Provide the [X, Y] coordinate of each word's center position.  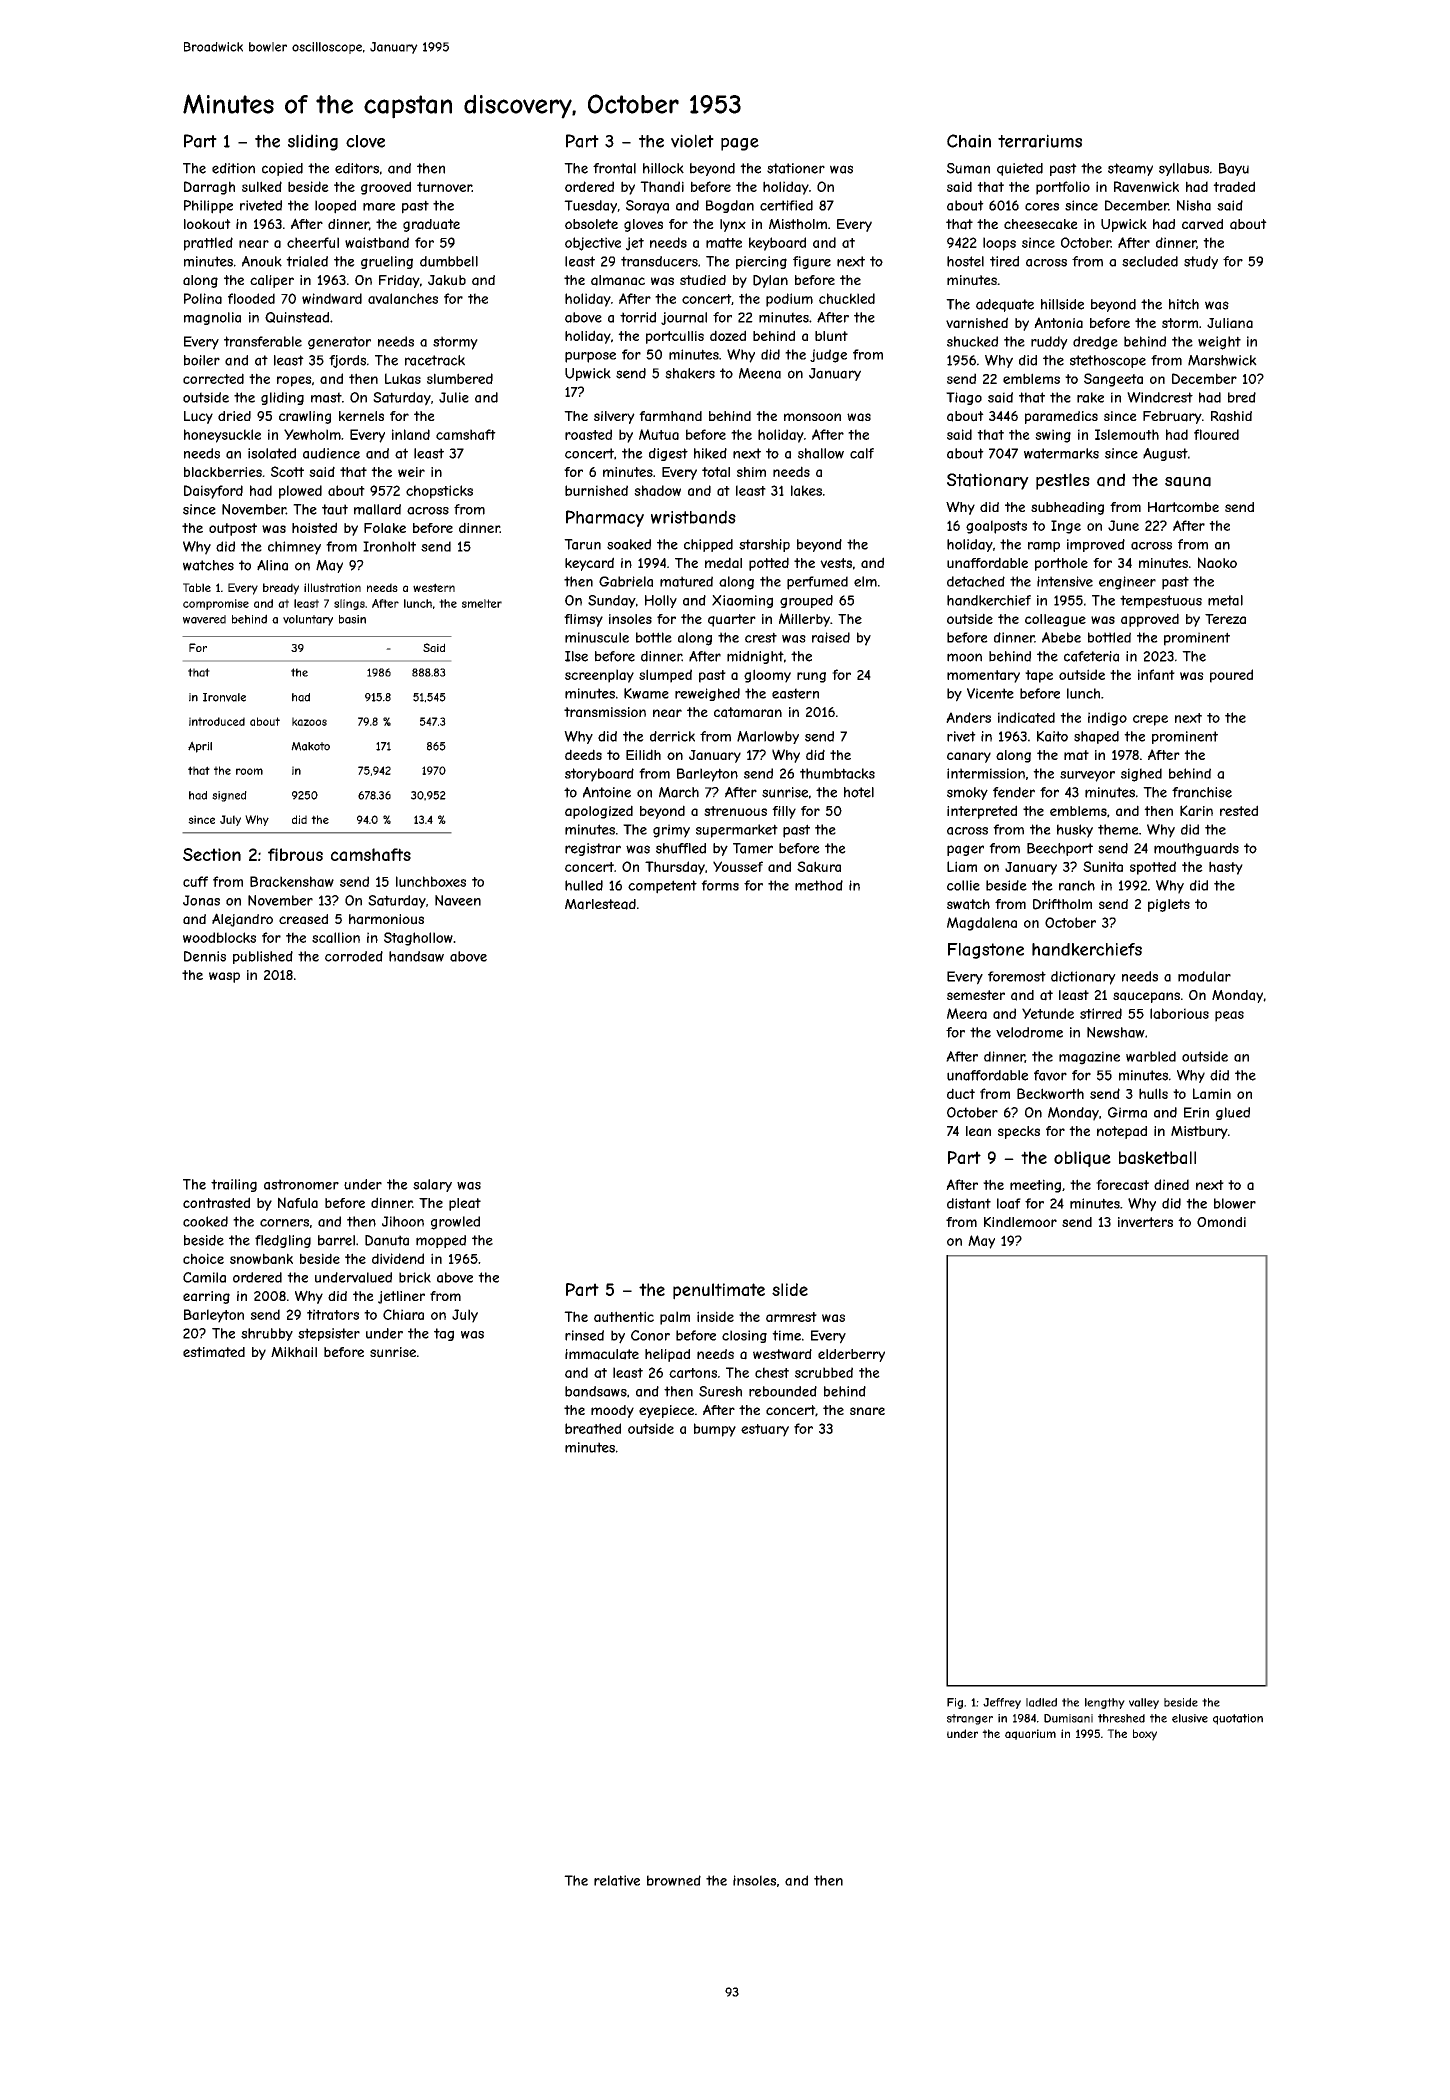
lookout [207, 224]
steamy [1130, 169]
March [679, 792]
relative [617, 1880]
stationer [796, 168]
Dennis [205, 956]
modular [1204, 976]
